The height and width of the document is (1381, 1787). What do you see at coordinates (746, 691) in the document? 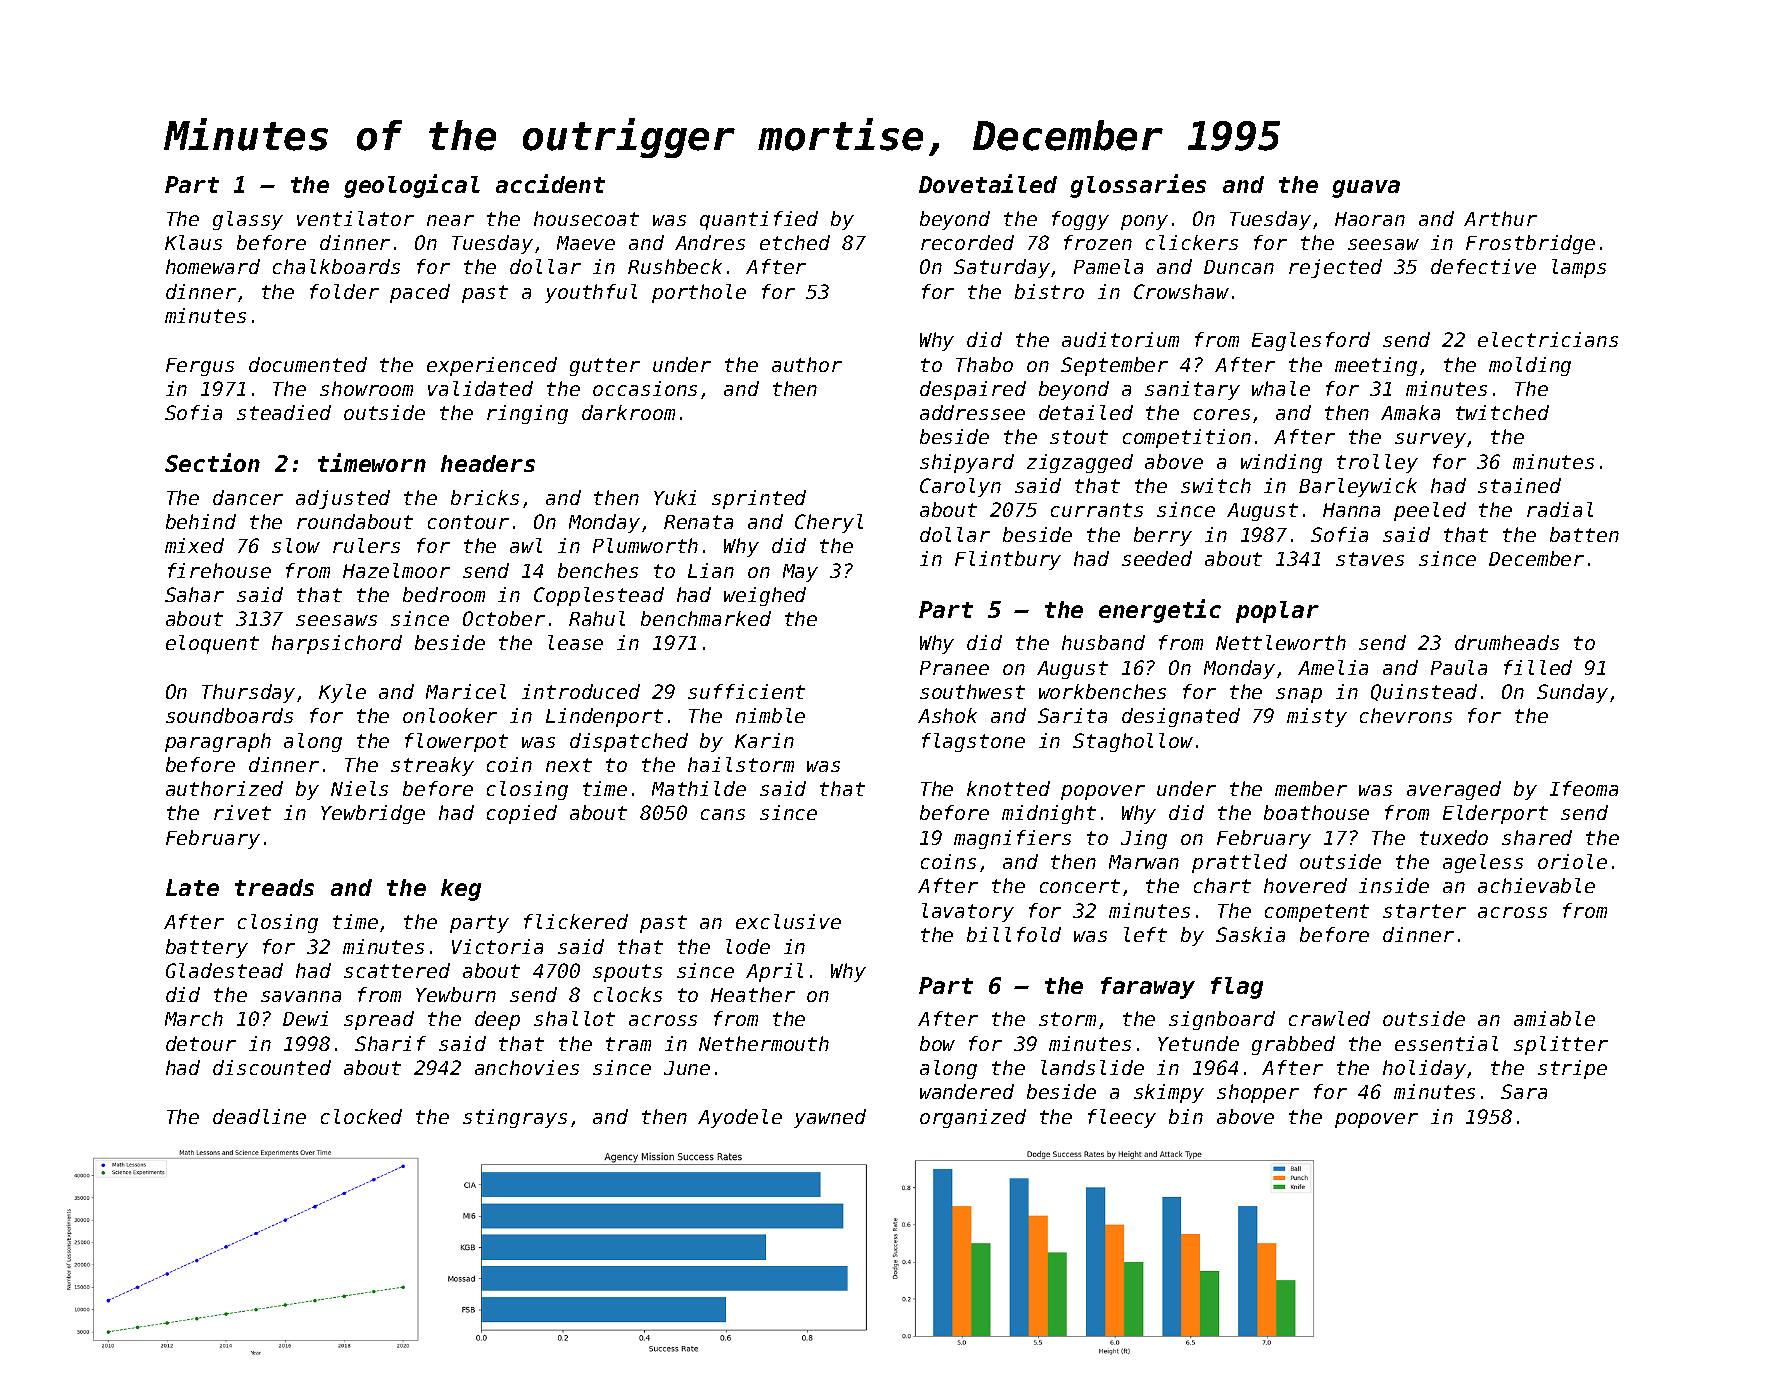
I see `sufficient` at bounding box center [746, 691].
